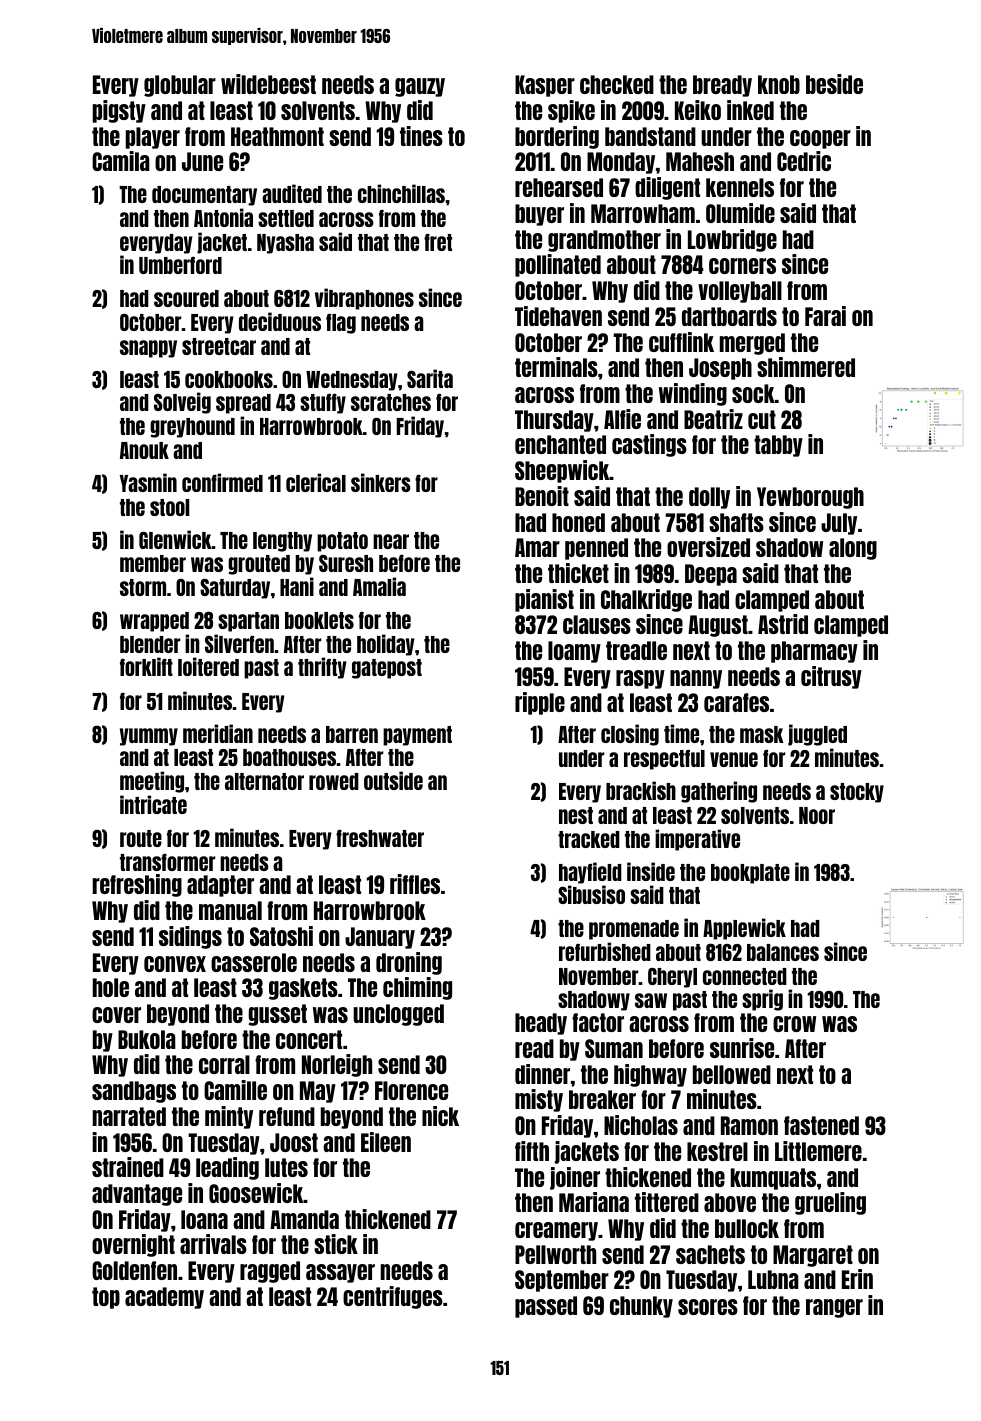 The width and height of the screenshot is (981, 1421). What do you see at coordinates (380, 838) in the screenshot?
I see `freshwater` at bounding box center [380, 838].
